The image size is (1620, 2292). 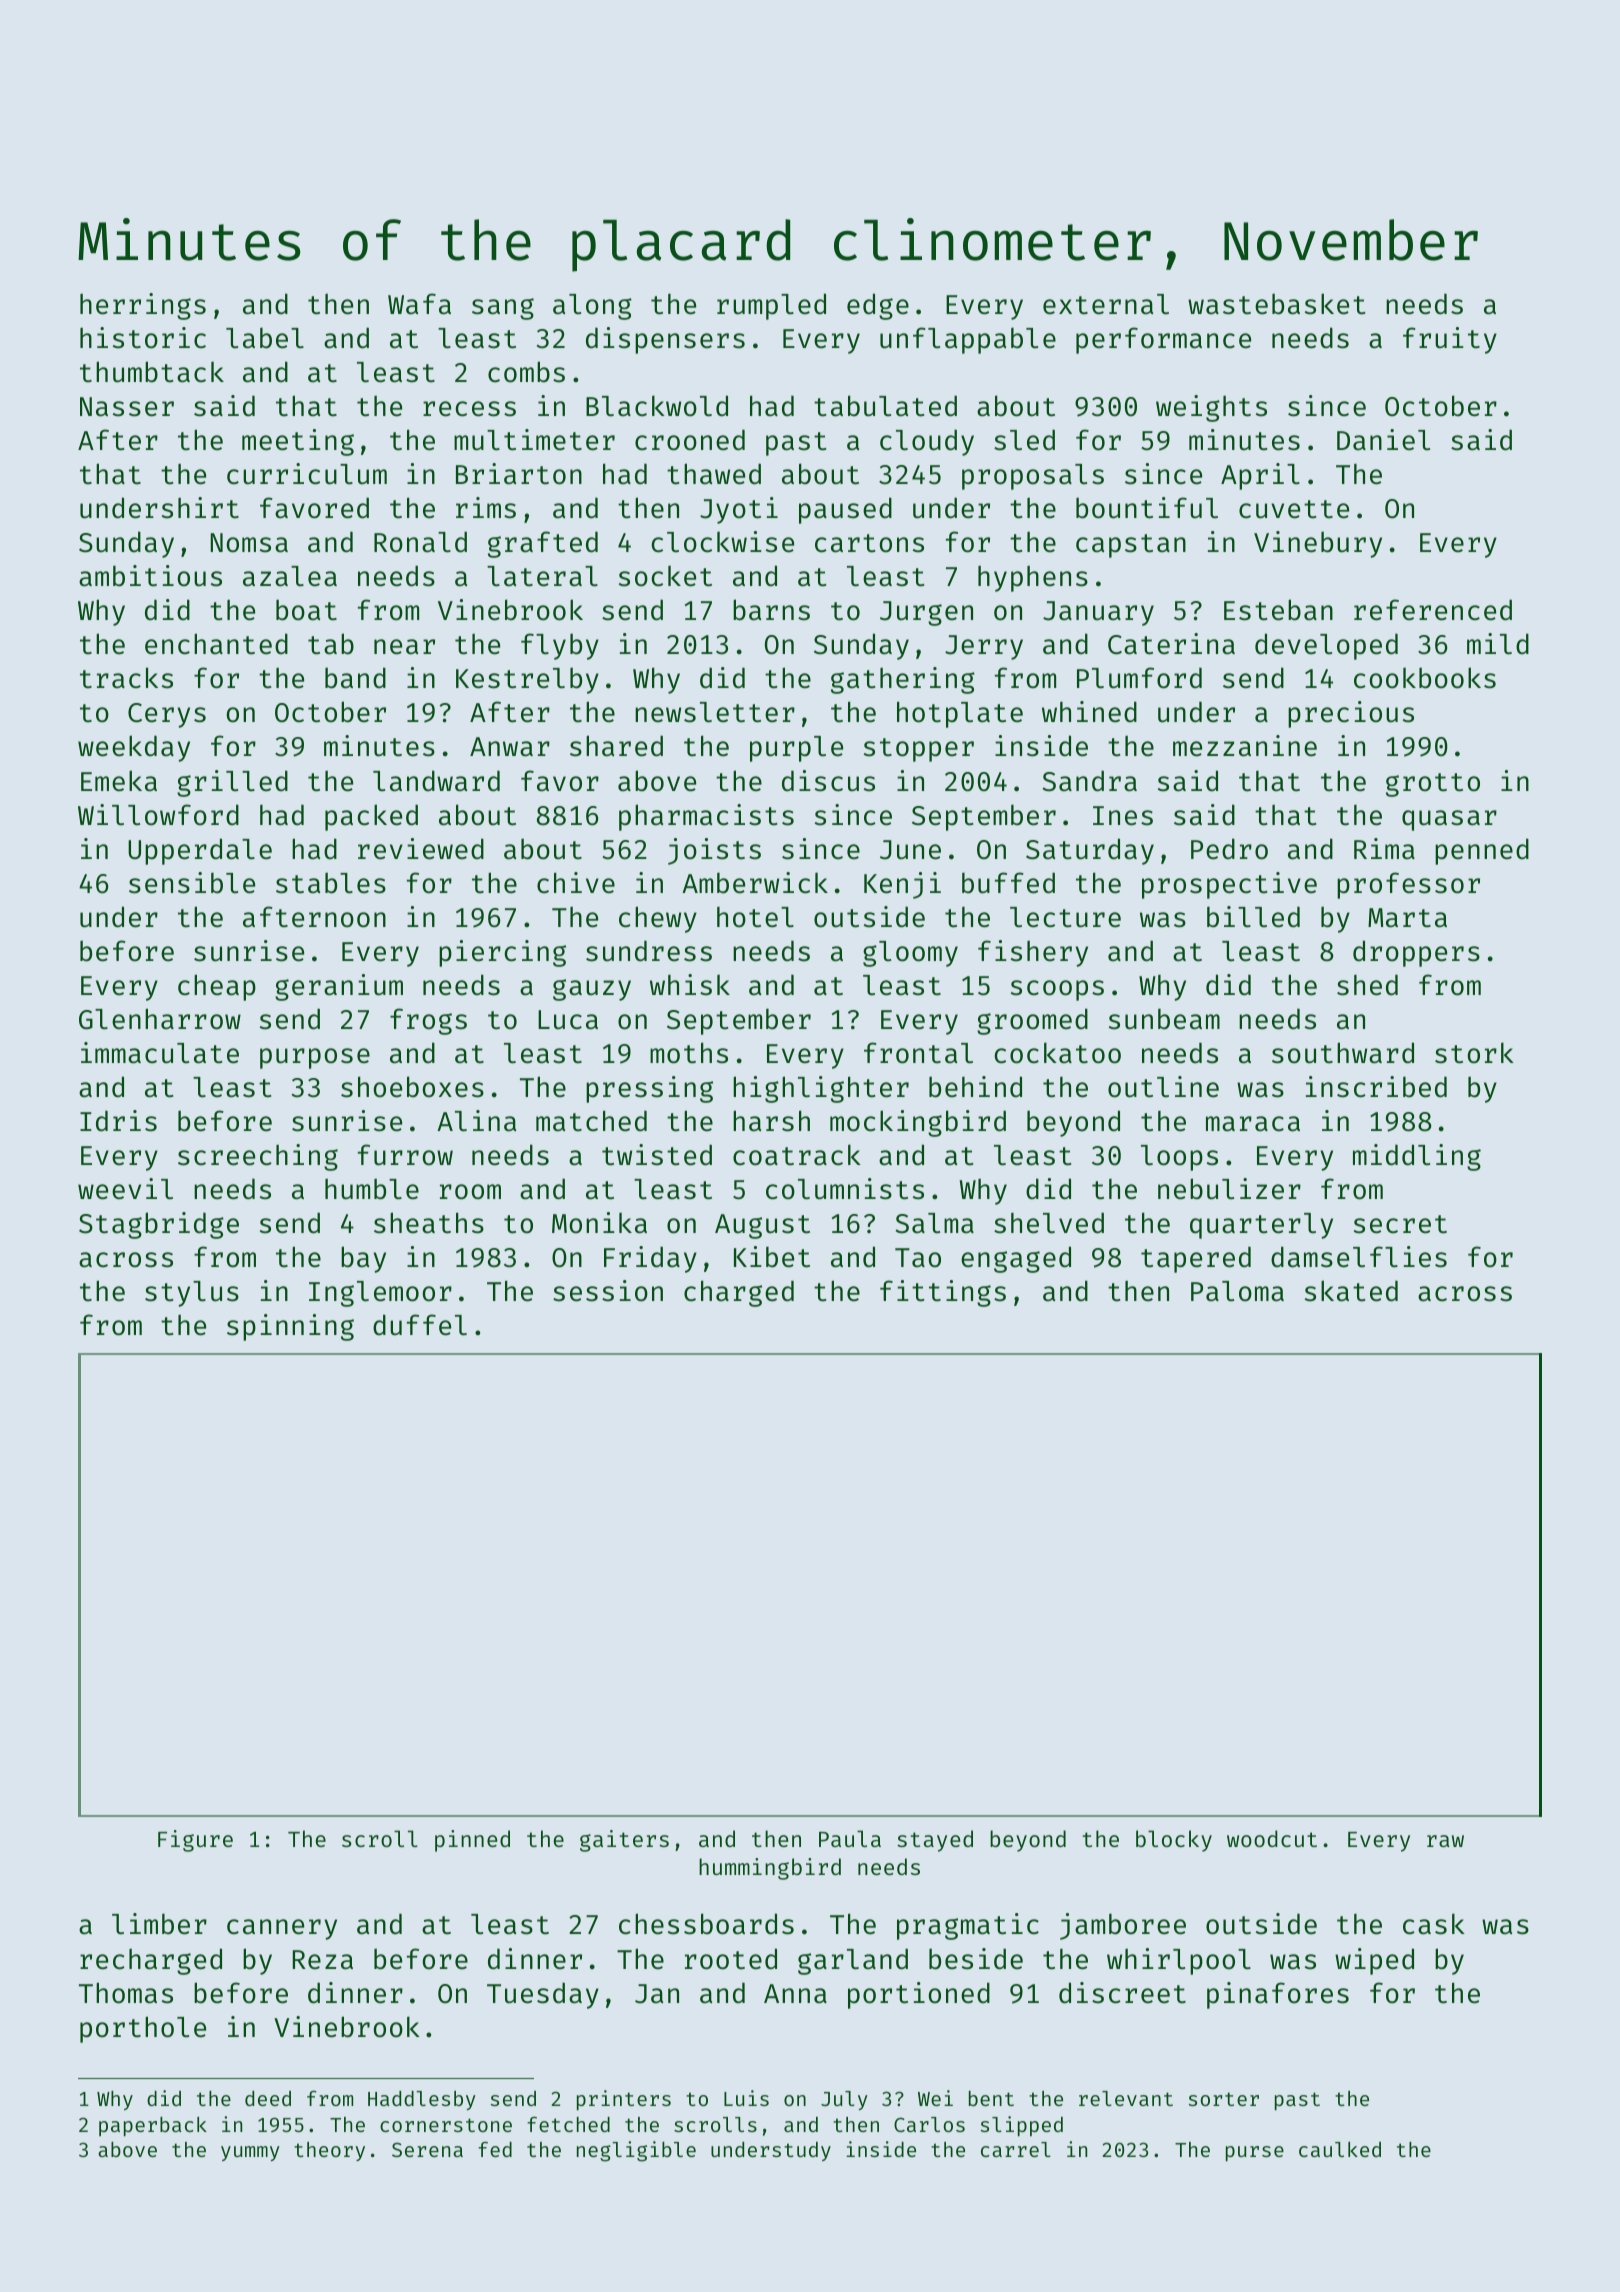 I want to click on damselflies, so click(x=1359, y=1257).
